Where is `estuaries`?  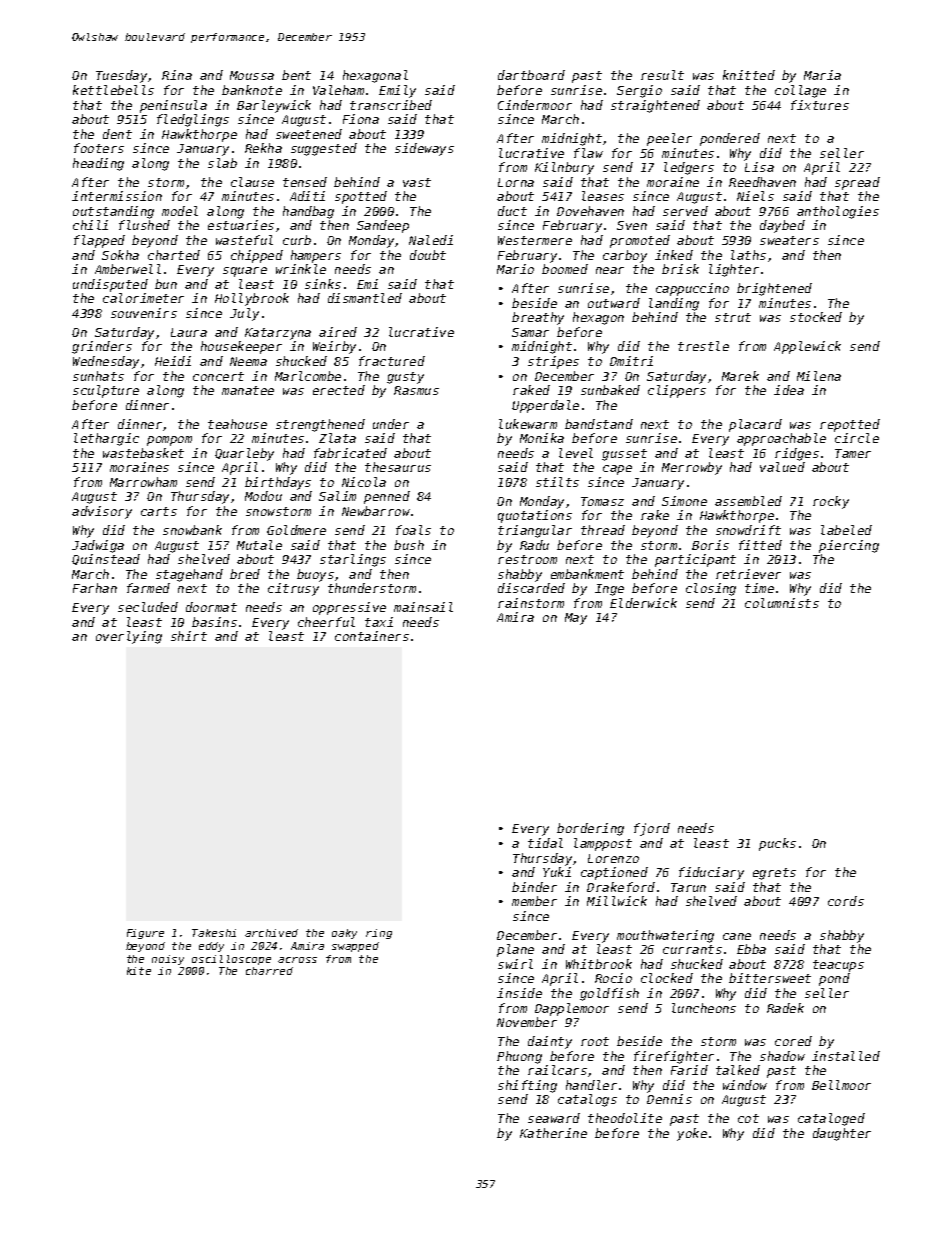
estuaries is located at coordinates (241, 225).
